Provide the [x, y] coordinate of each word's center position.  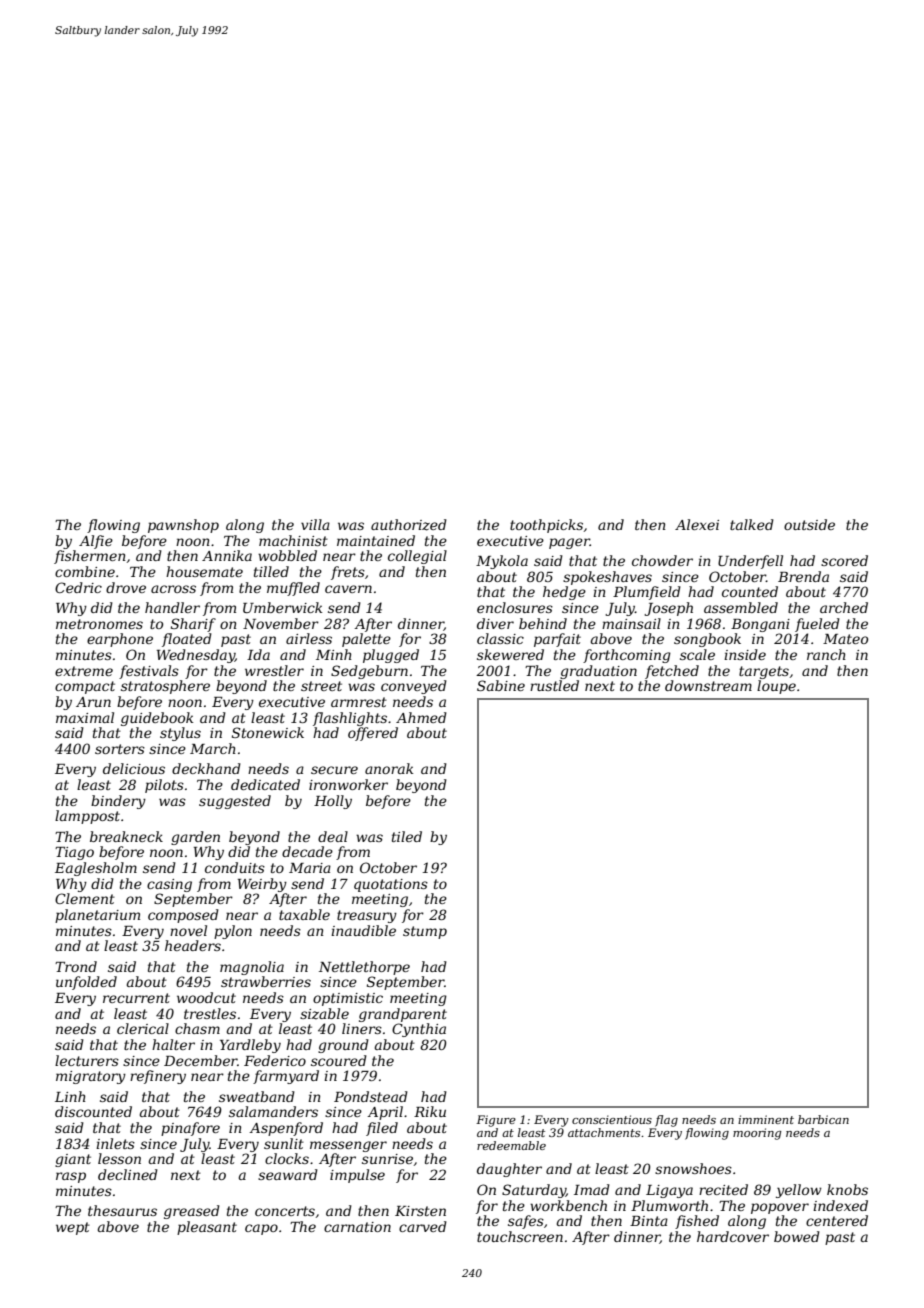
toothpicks [546, 526]
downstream [708, 685]
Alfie [96, 542]
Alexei [697, 524]
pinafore [190, 1129]
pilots [164, 786]
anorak [389, 768]
